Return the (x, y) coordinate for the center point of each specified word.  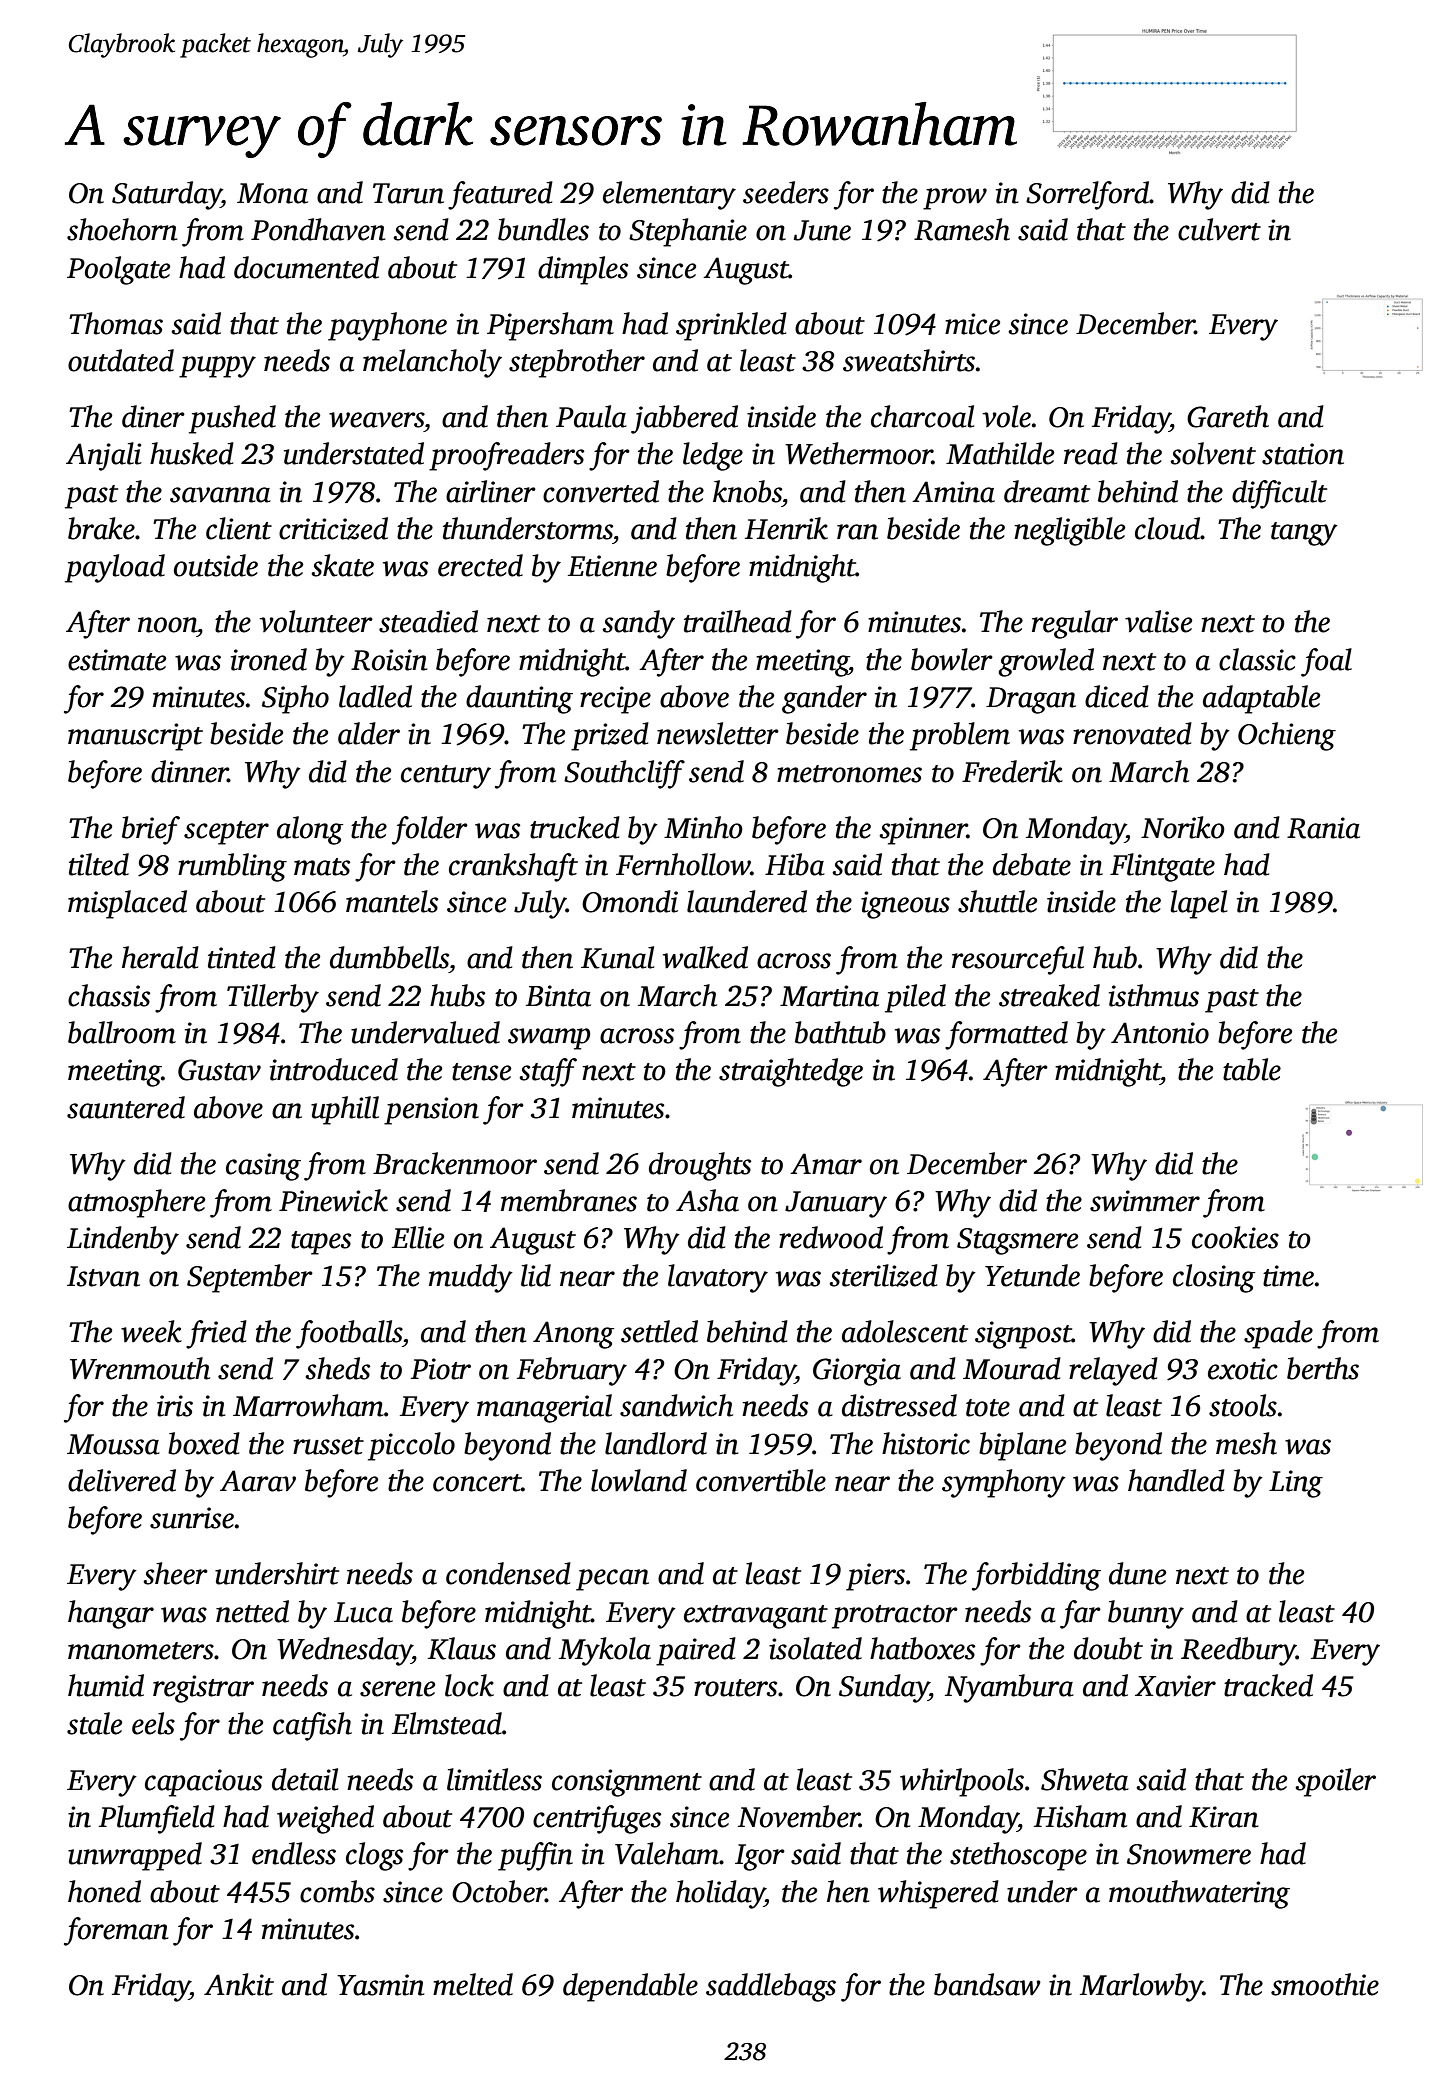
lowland (639, 1480)
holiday (720, 1894)
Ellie (418, 1237)
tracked (1268, 1685)
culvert (1219, 229)
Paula (591, 416)
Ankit (239, 1984)
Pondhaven (318, 229)
